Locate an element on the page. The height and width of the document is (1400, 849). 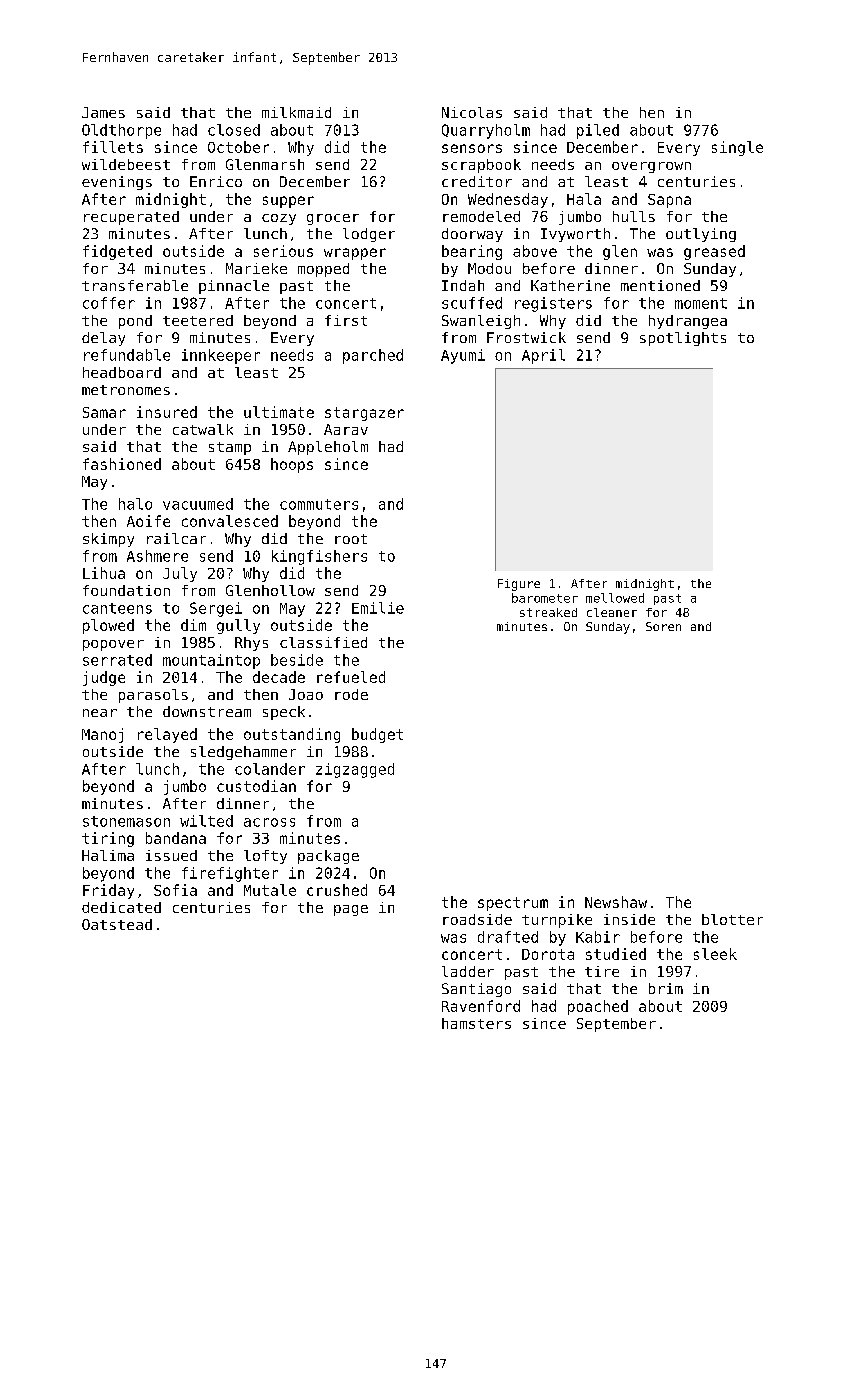
April is located at coordinates (543, 356).
